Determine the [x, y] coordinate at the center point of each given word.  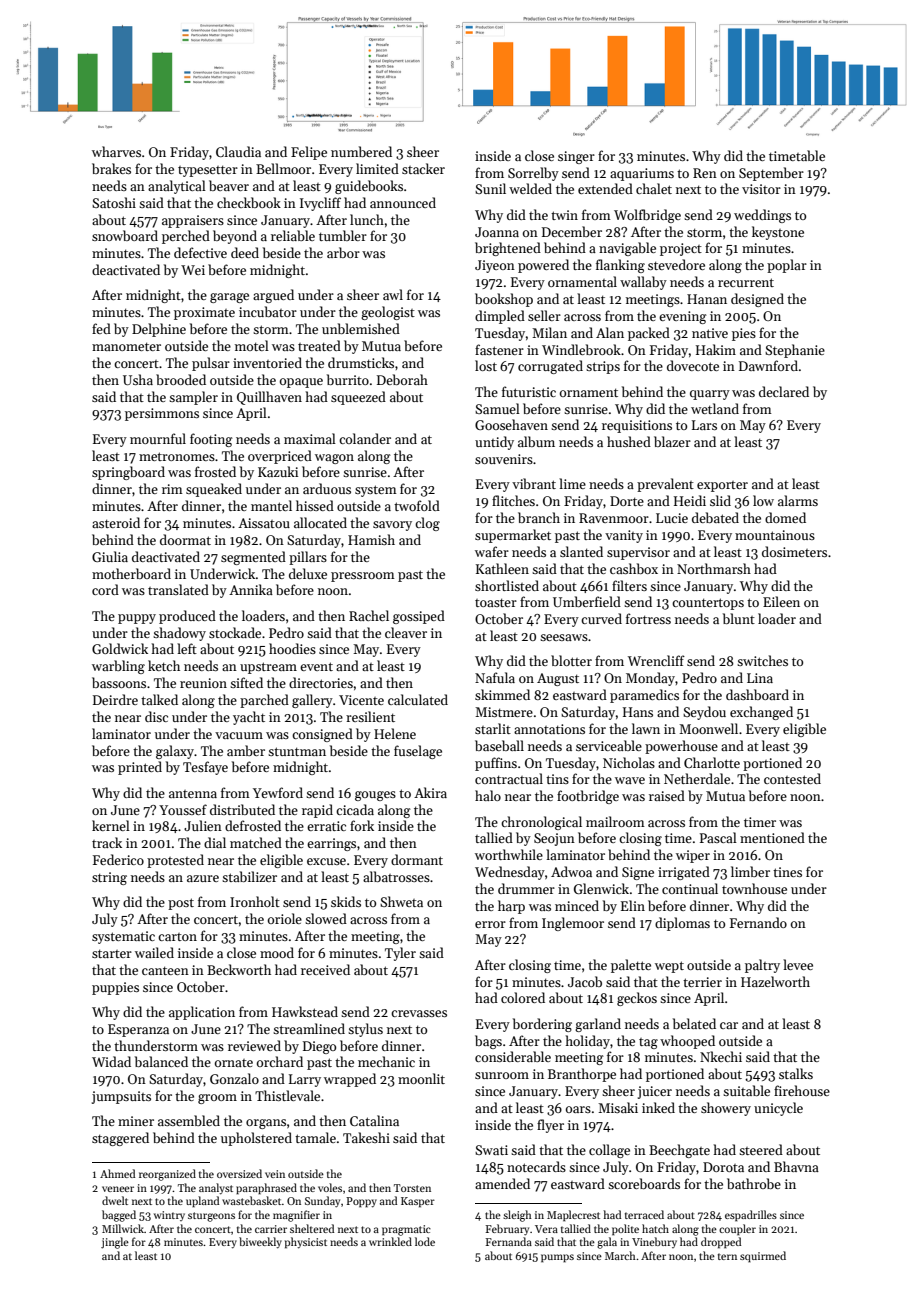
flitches [513, 500]
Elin [633, 905]
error [490, 924]
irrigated [684, 873]
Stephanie [795, 351]
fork [362, 825]
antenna [193, 794]
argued [273, 296]
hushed [629, 441]
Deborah [402, 379]
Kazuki [278, 471]
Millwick [123, 1228]
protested [175, 861]
